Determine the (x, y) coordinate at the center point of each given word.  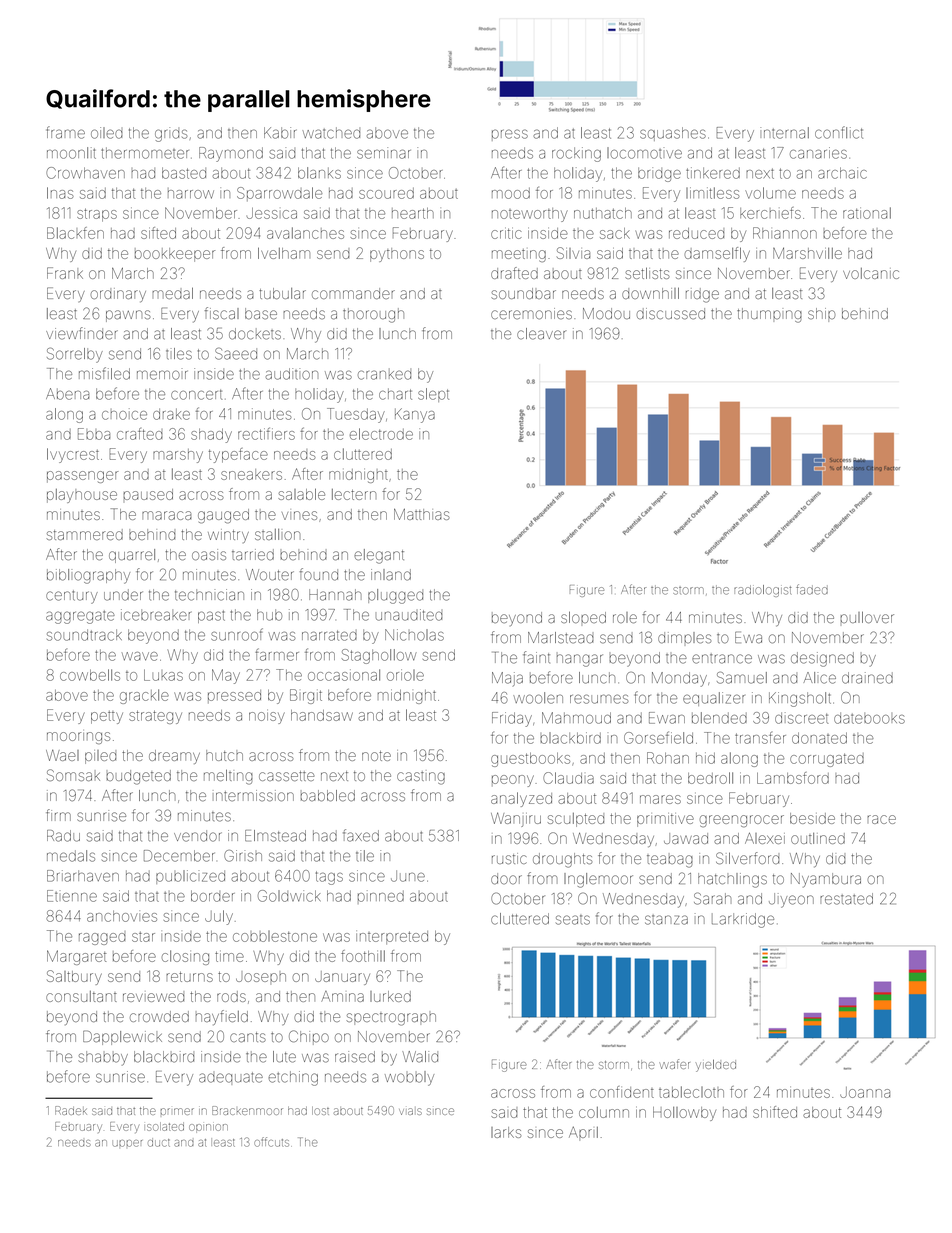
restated (846, 899)
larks (506, 1132)
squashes (673, 134)
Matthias (422, 514)
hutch (224, 755)
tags (329, 878)
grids (171, 134)
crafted (140, 434)
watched (331, 133)
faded (812, 589)
